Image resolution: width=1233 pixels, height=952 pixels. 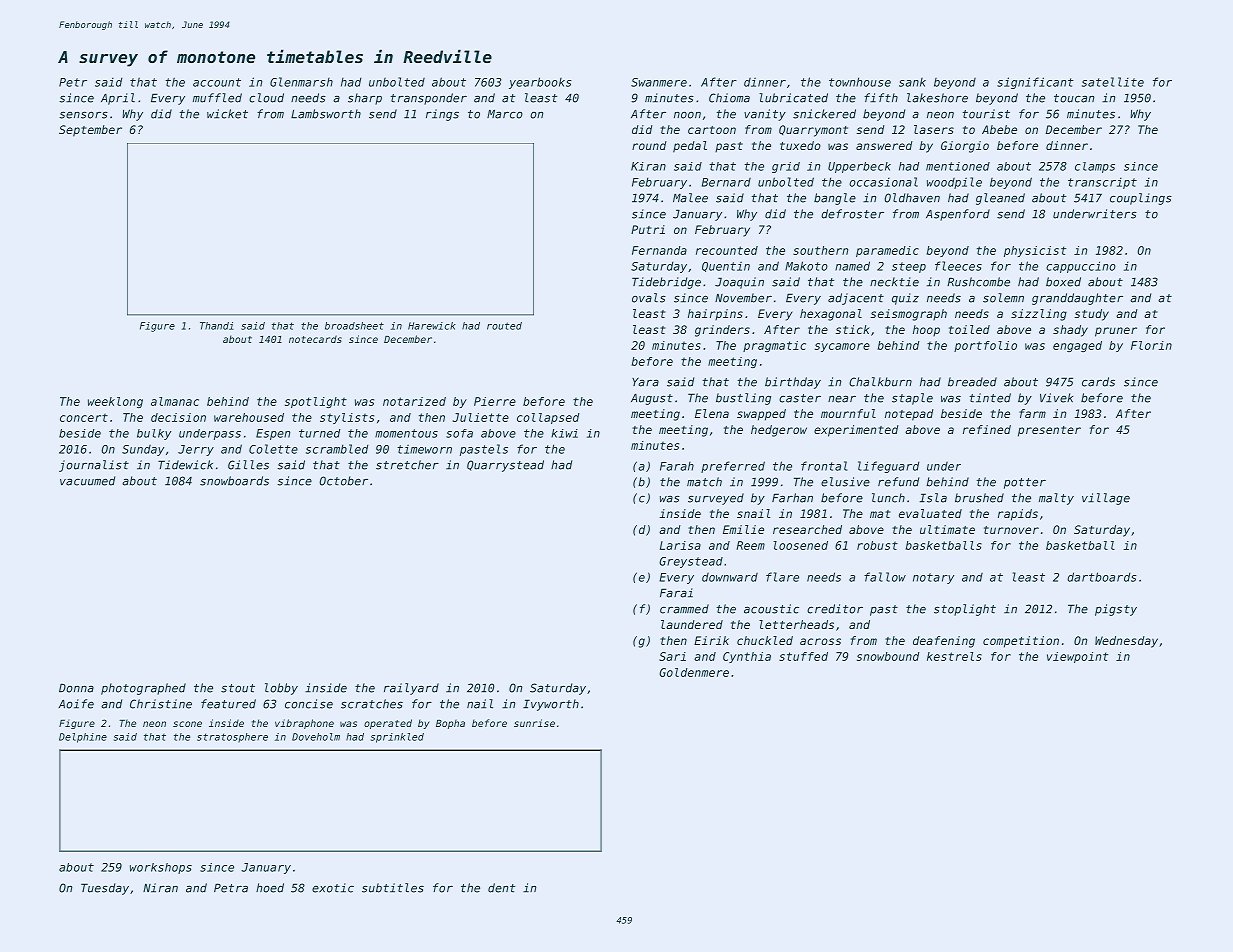 I want to click on dent, so click(x=501, y=888).
